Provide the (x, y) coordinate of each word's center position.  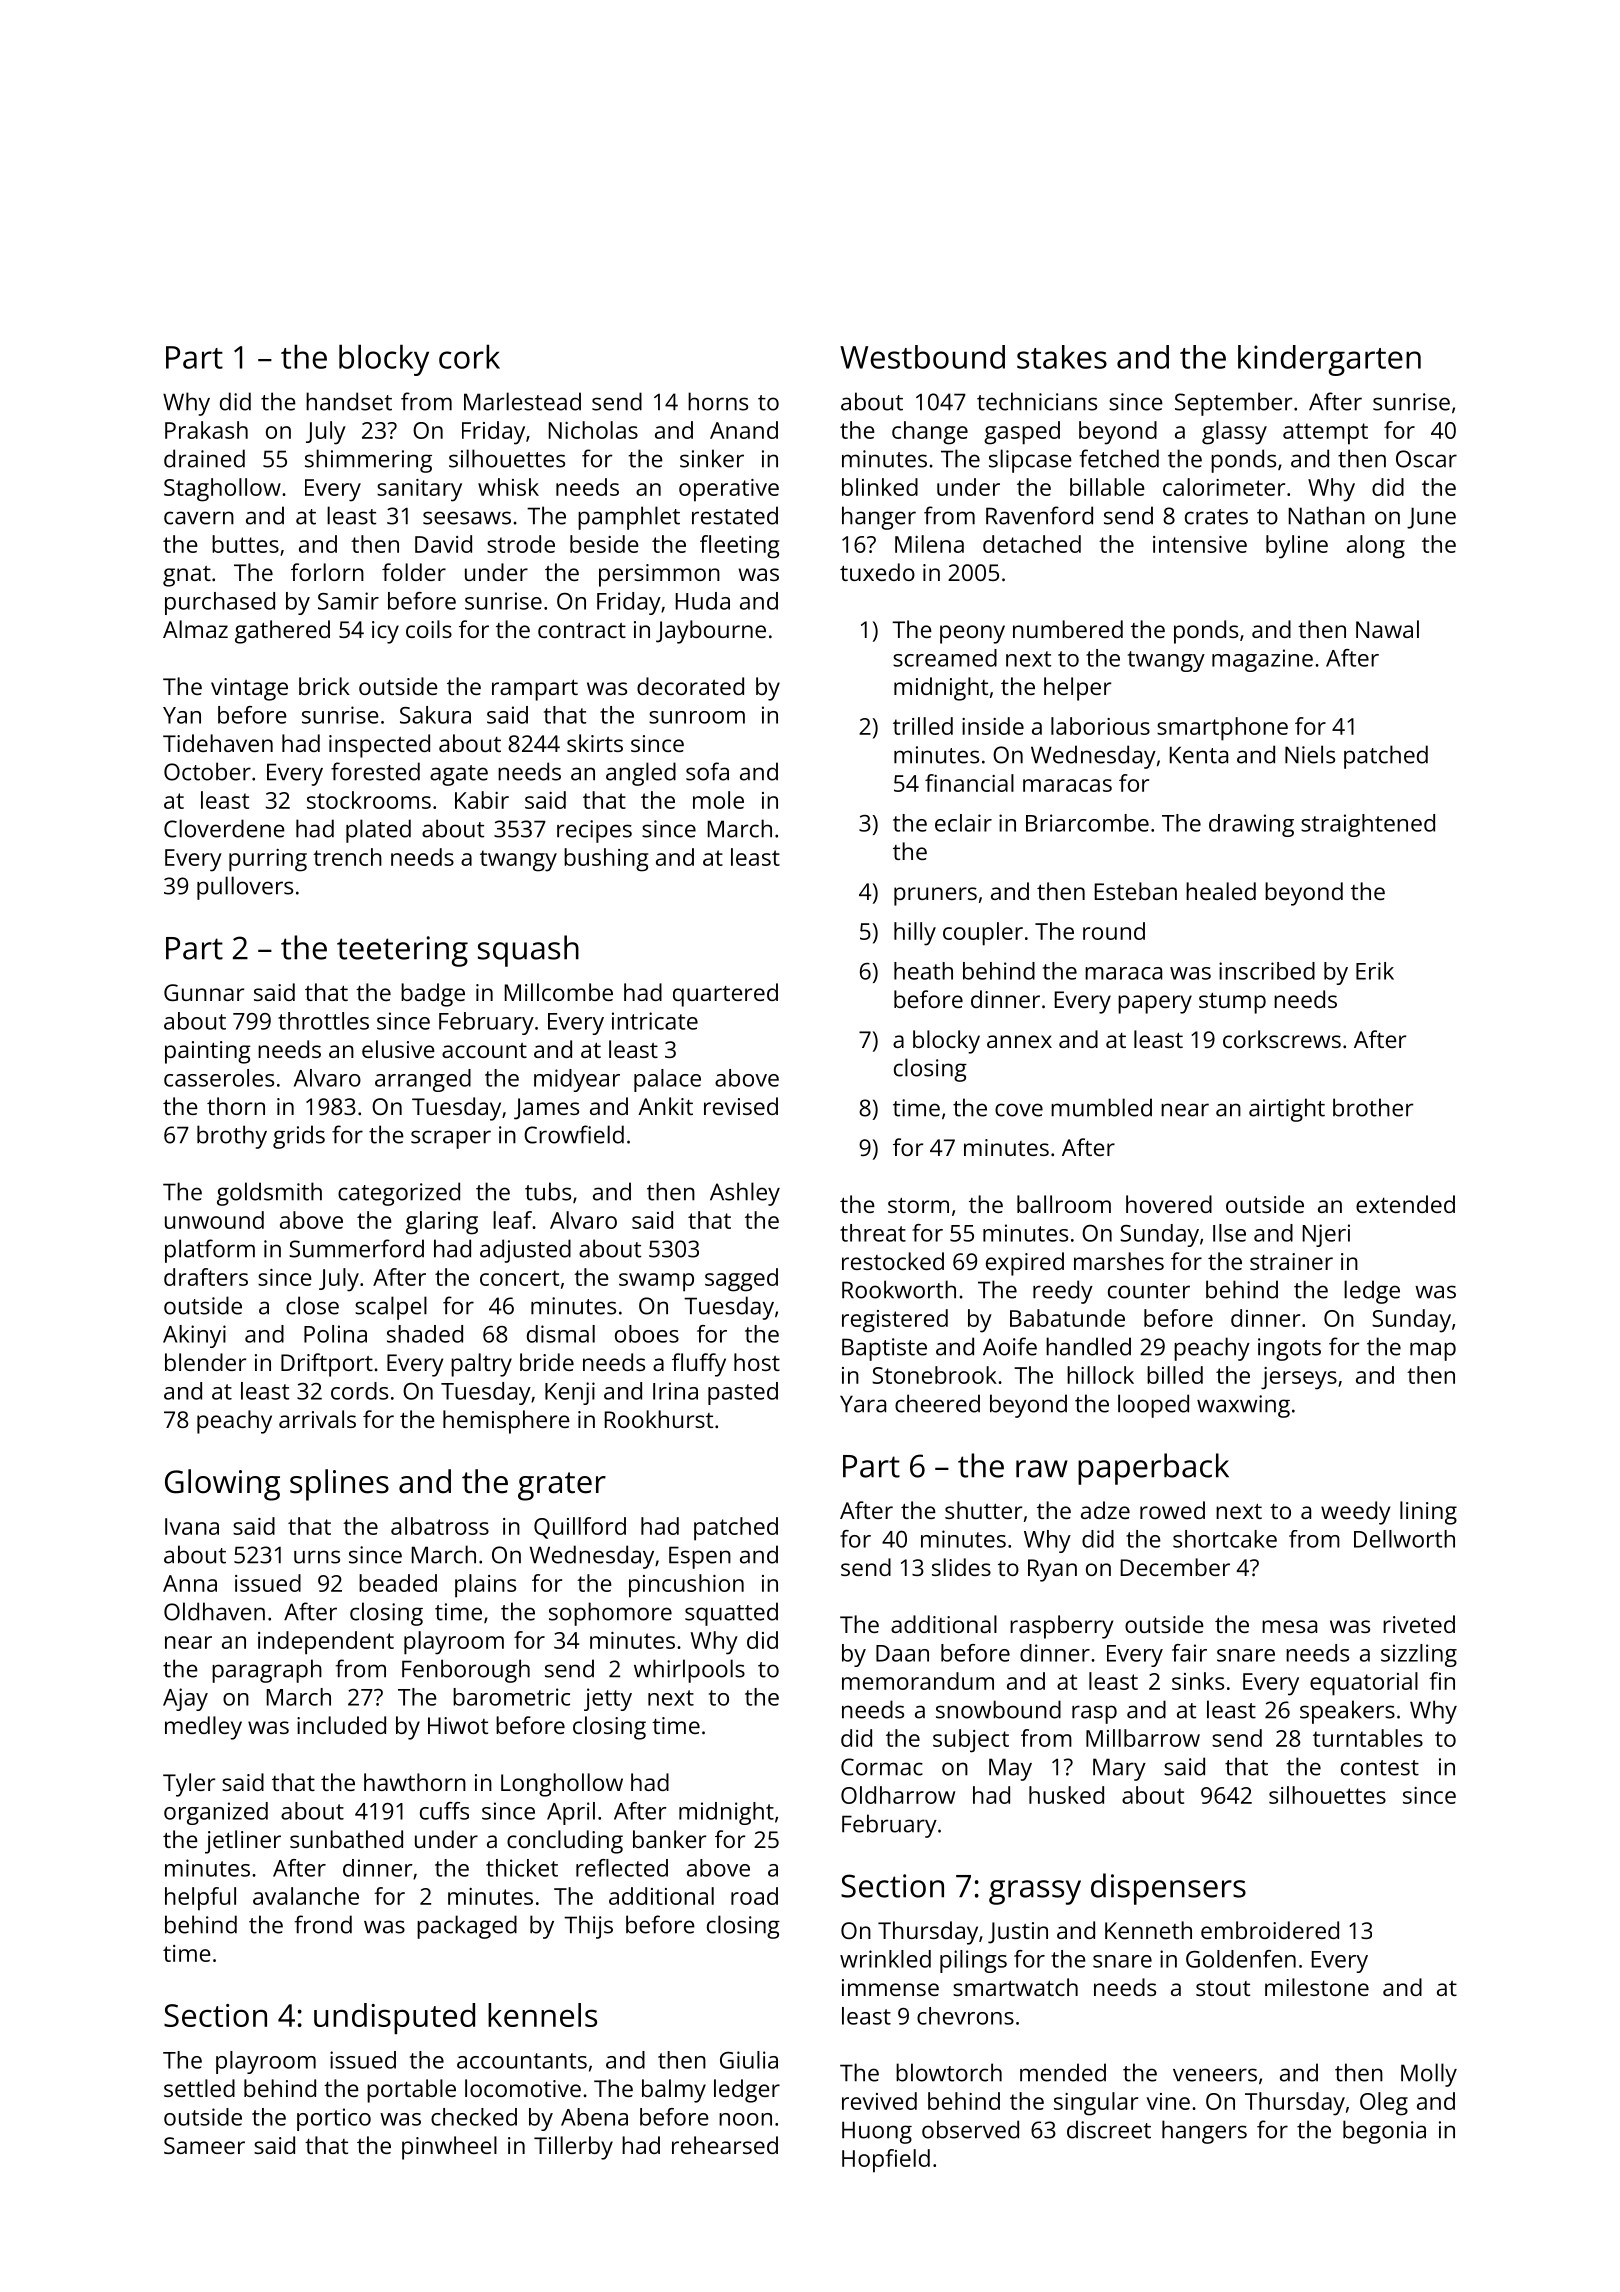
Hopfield (886, 2161)
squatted (731, 1614)
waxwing (1243, 1406)
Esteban (1136, 891)
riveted (1419, 1624)
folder (414, 572)
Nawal (1387, 629)
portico (334, 2119)
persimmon (659, 575)
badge (433, 995)
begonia (1384, 2132)
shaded (425, 1334)
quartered (725, 995)
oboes (647, 1334)
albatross (440, 1526)
